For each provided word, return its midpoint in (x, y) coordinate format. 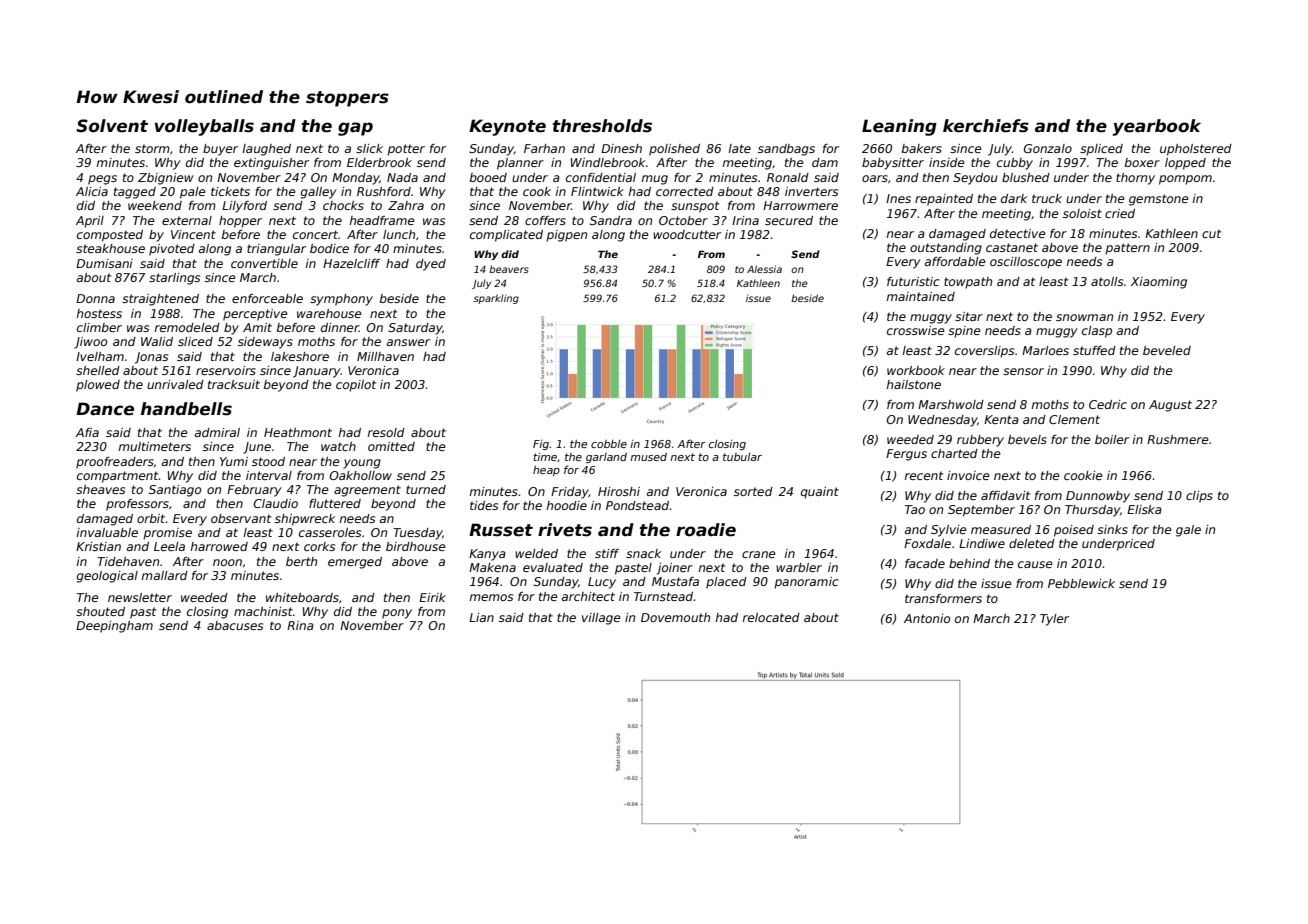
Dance (105, 409)
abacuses (235, 625)
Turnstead (664, 596)
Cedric (1108, 404)
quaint (820, 493)
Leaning (899, 127)
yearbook (1157, 127)
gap (355, 129)
